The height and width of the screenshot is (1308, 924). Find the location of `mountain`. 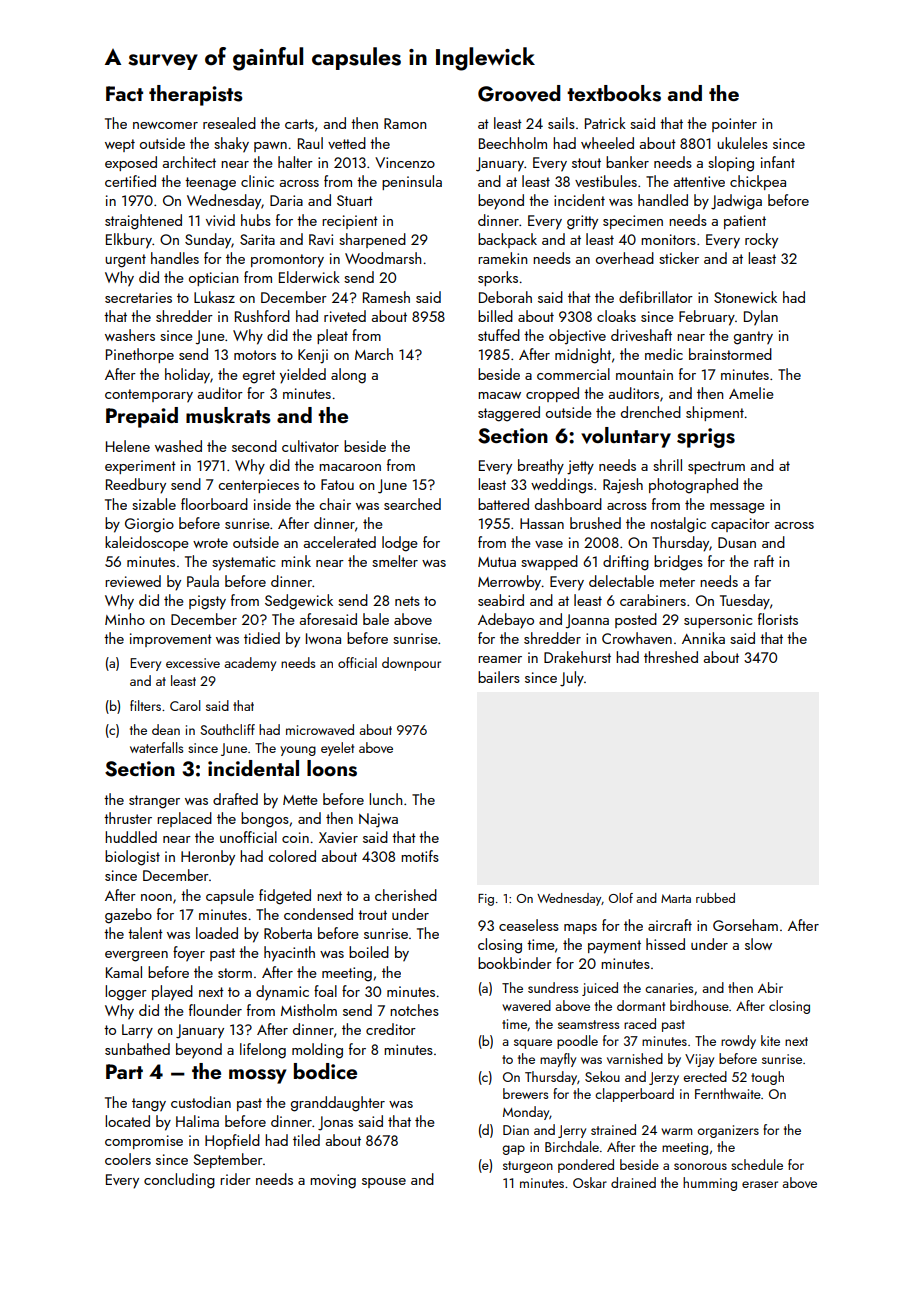

mountain is located at coordinates (644, 374).
